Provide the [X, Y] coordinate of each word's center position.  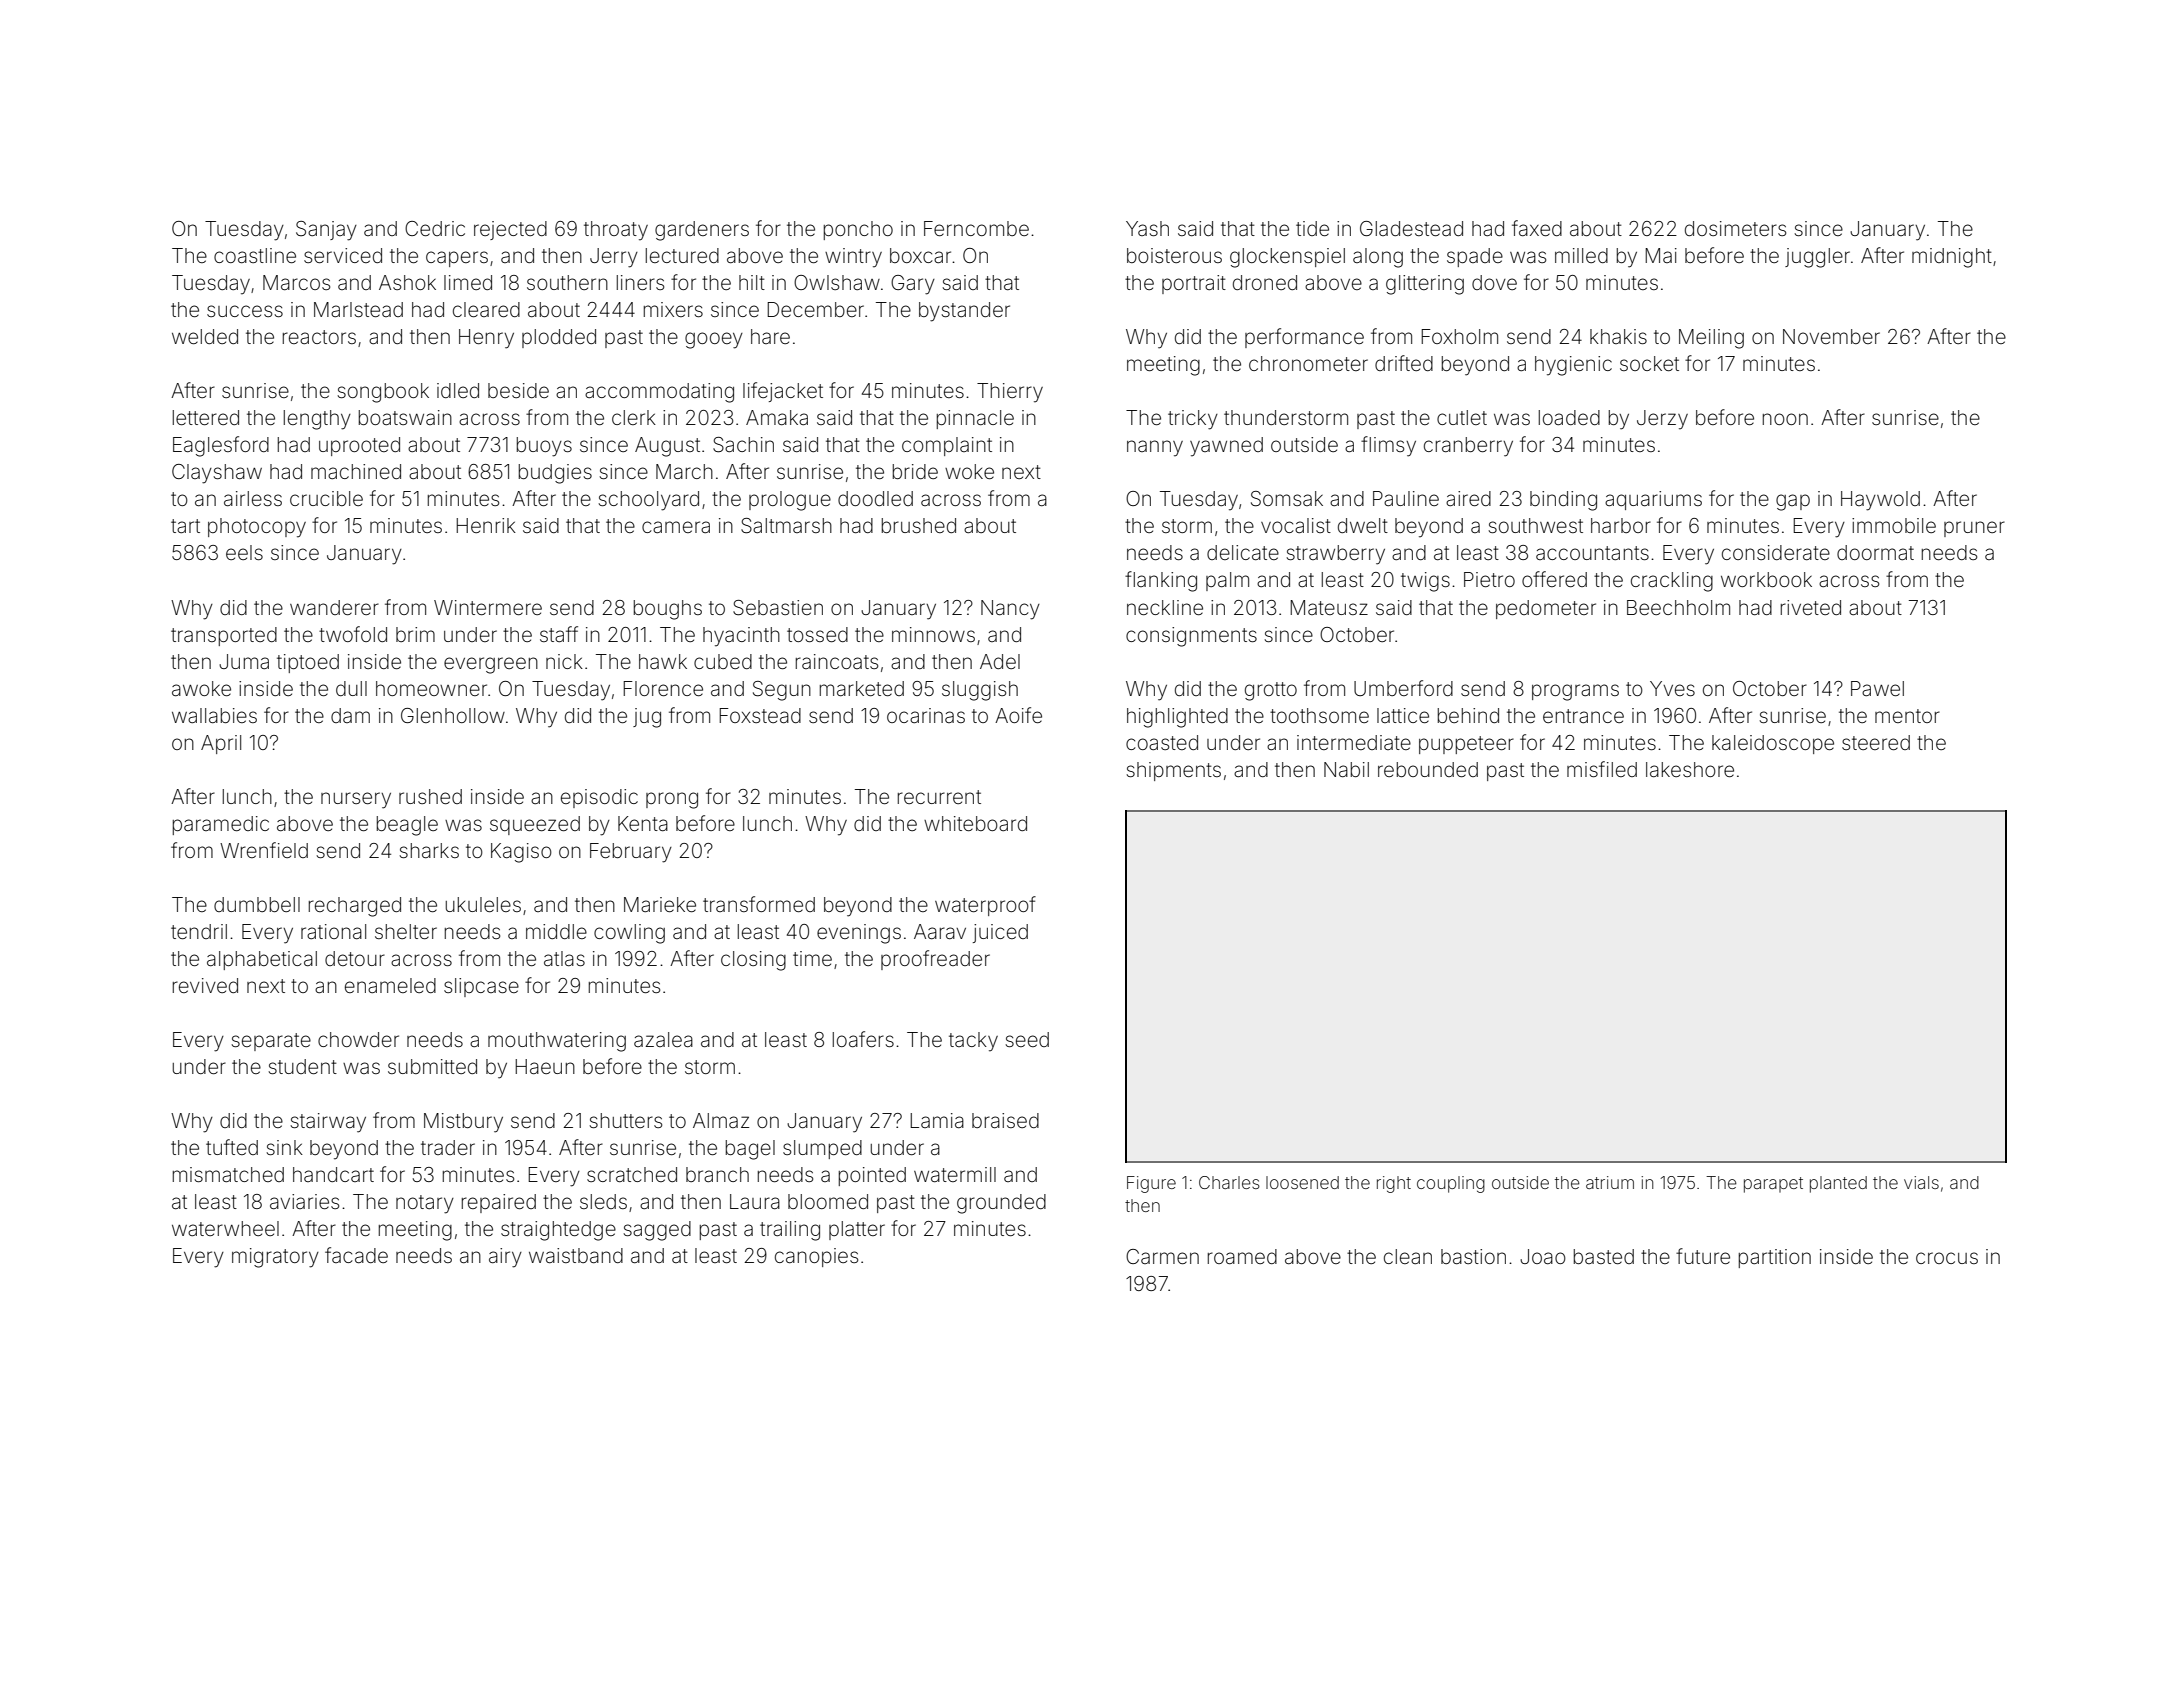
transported [224, 636]
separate [271, 1042]
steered [1876, 742]
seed [1027, 1039]
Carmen [1162, 1256]
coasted [1162, 742]
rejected [510, 230]
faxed [1537, 228]
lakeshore [1690, 769]
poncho [858, 230]
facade [356, 1255]
